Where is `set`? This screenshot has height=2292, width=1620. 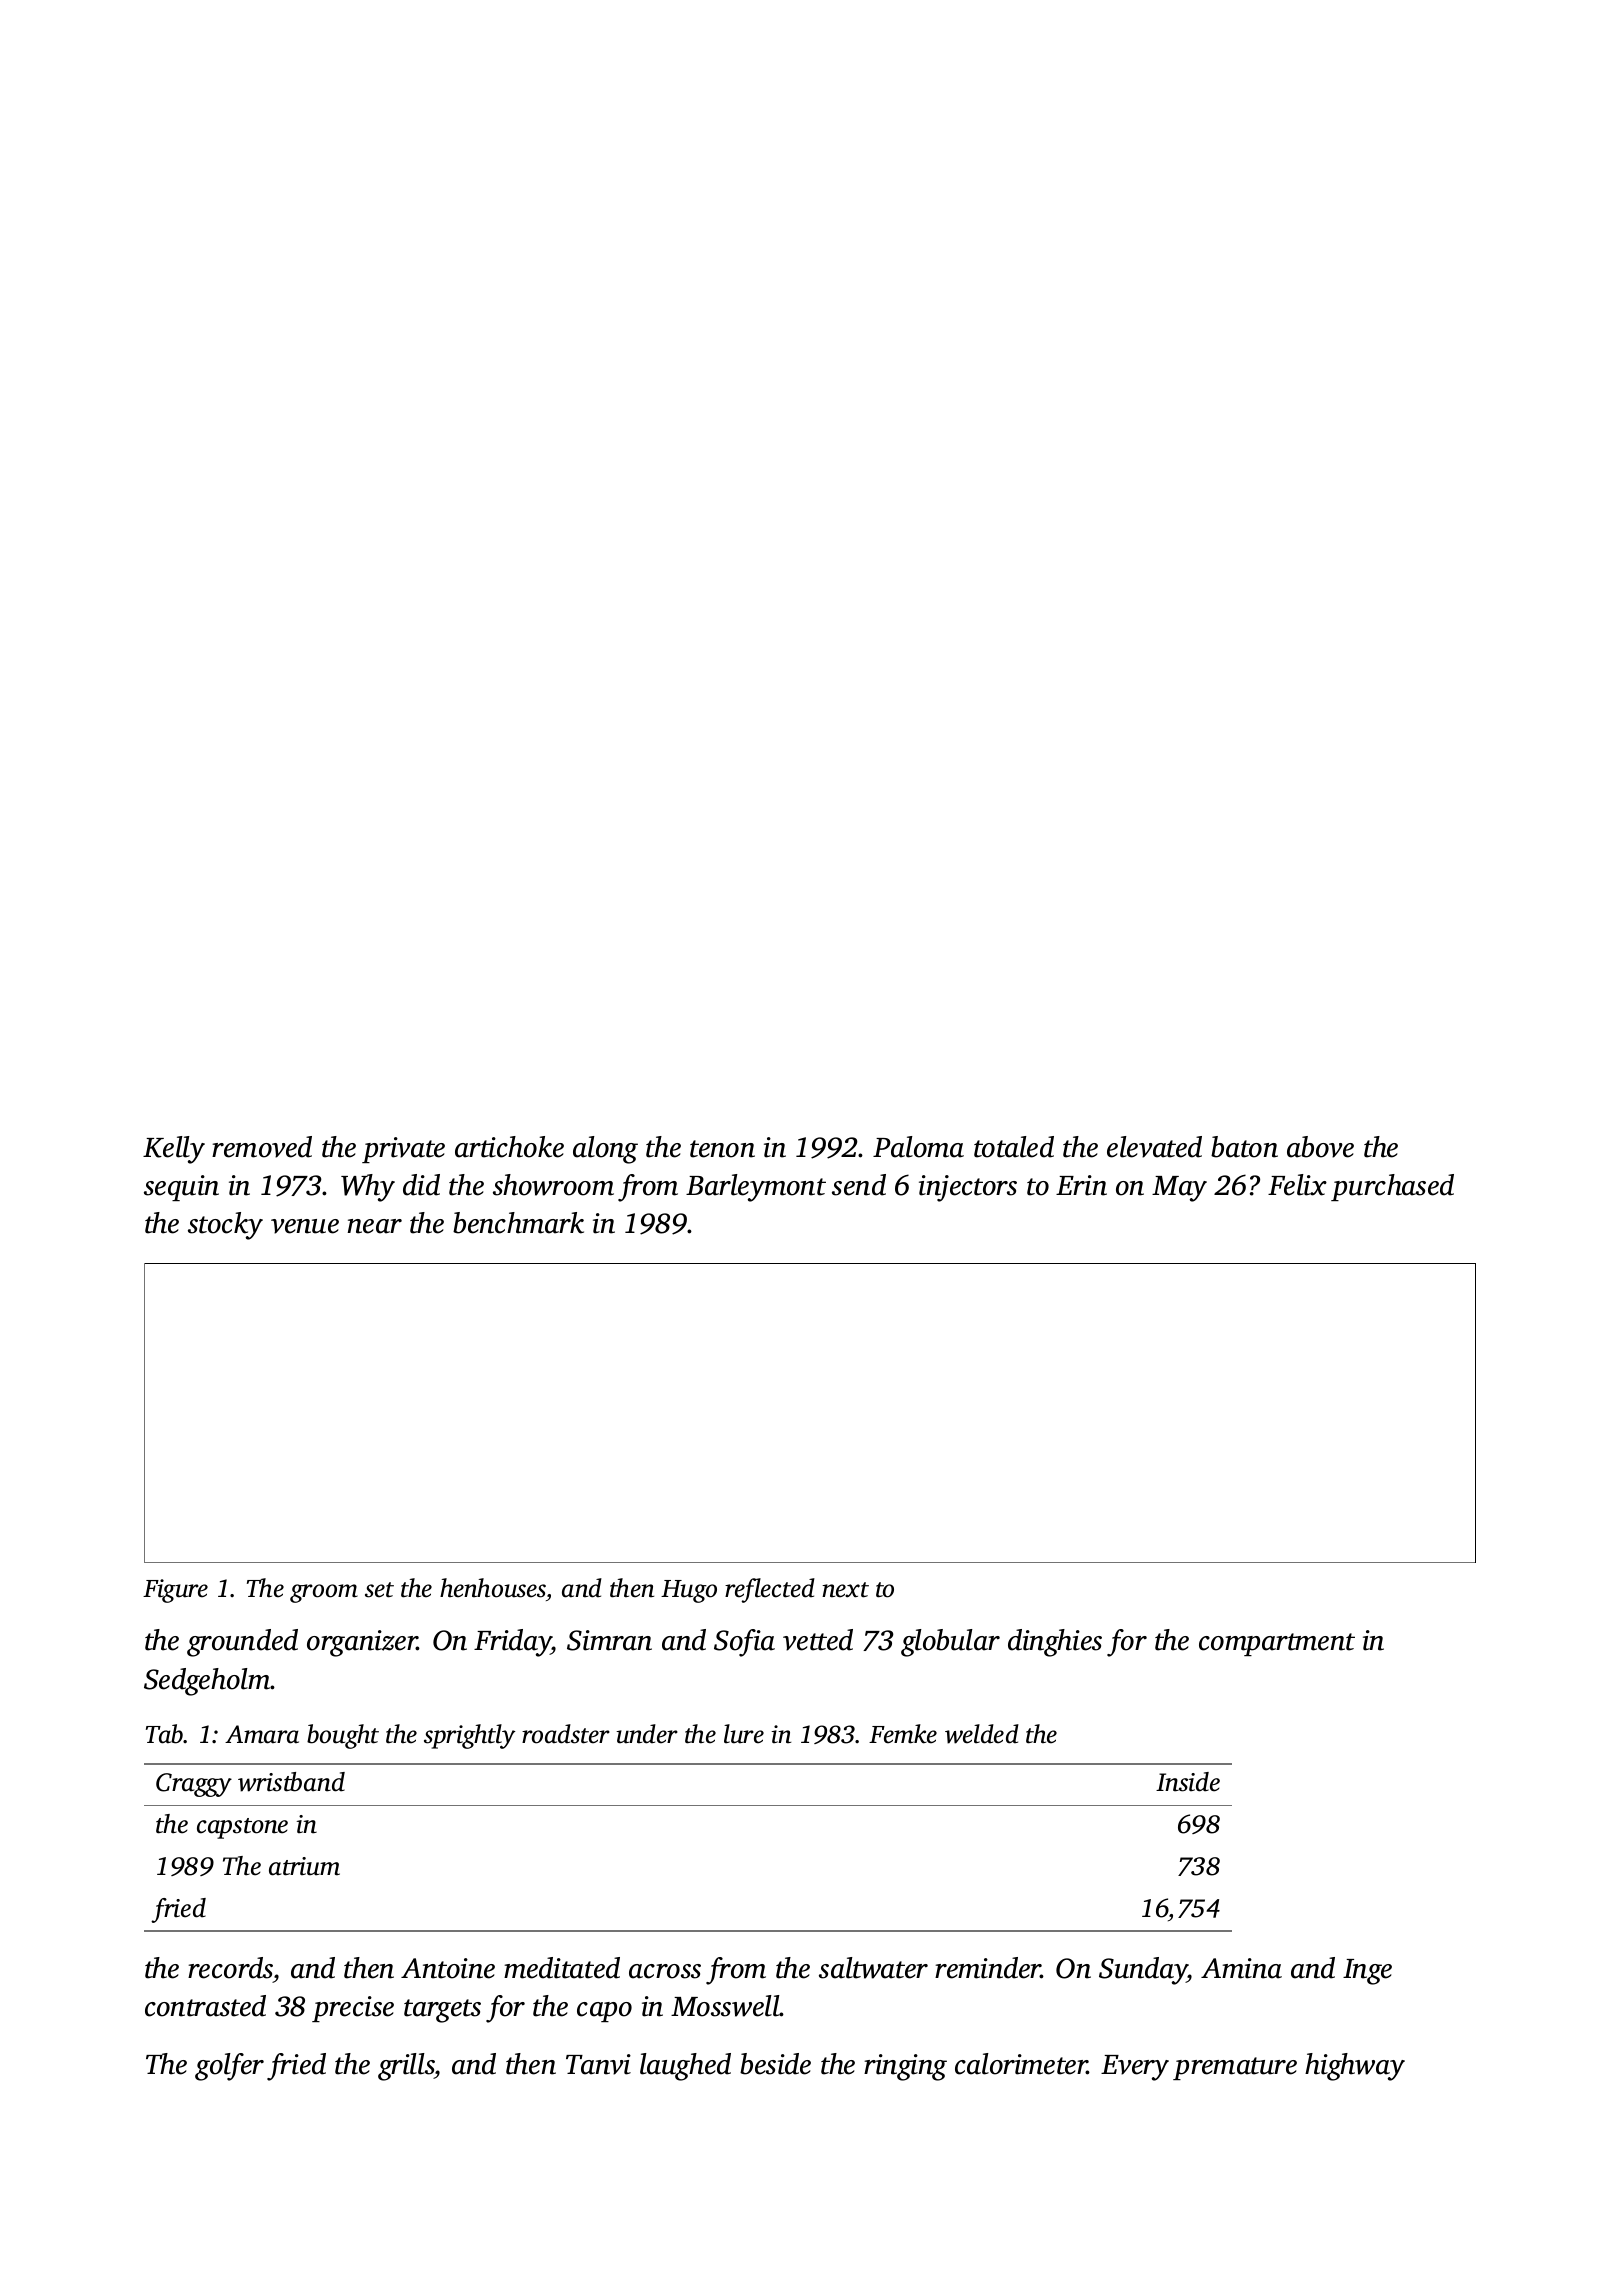 set is located at coordinates (379, 1590).
